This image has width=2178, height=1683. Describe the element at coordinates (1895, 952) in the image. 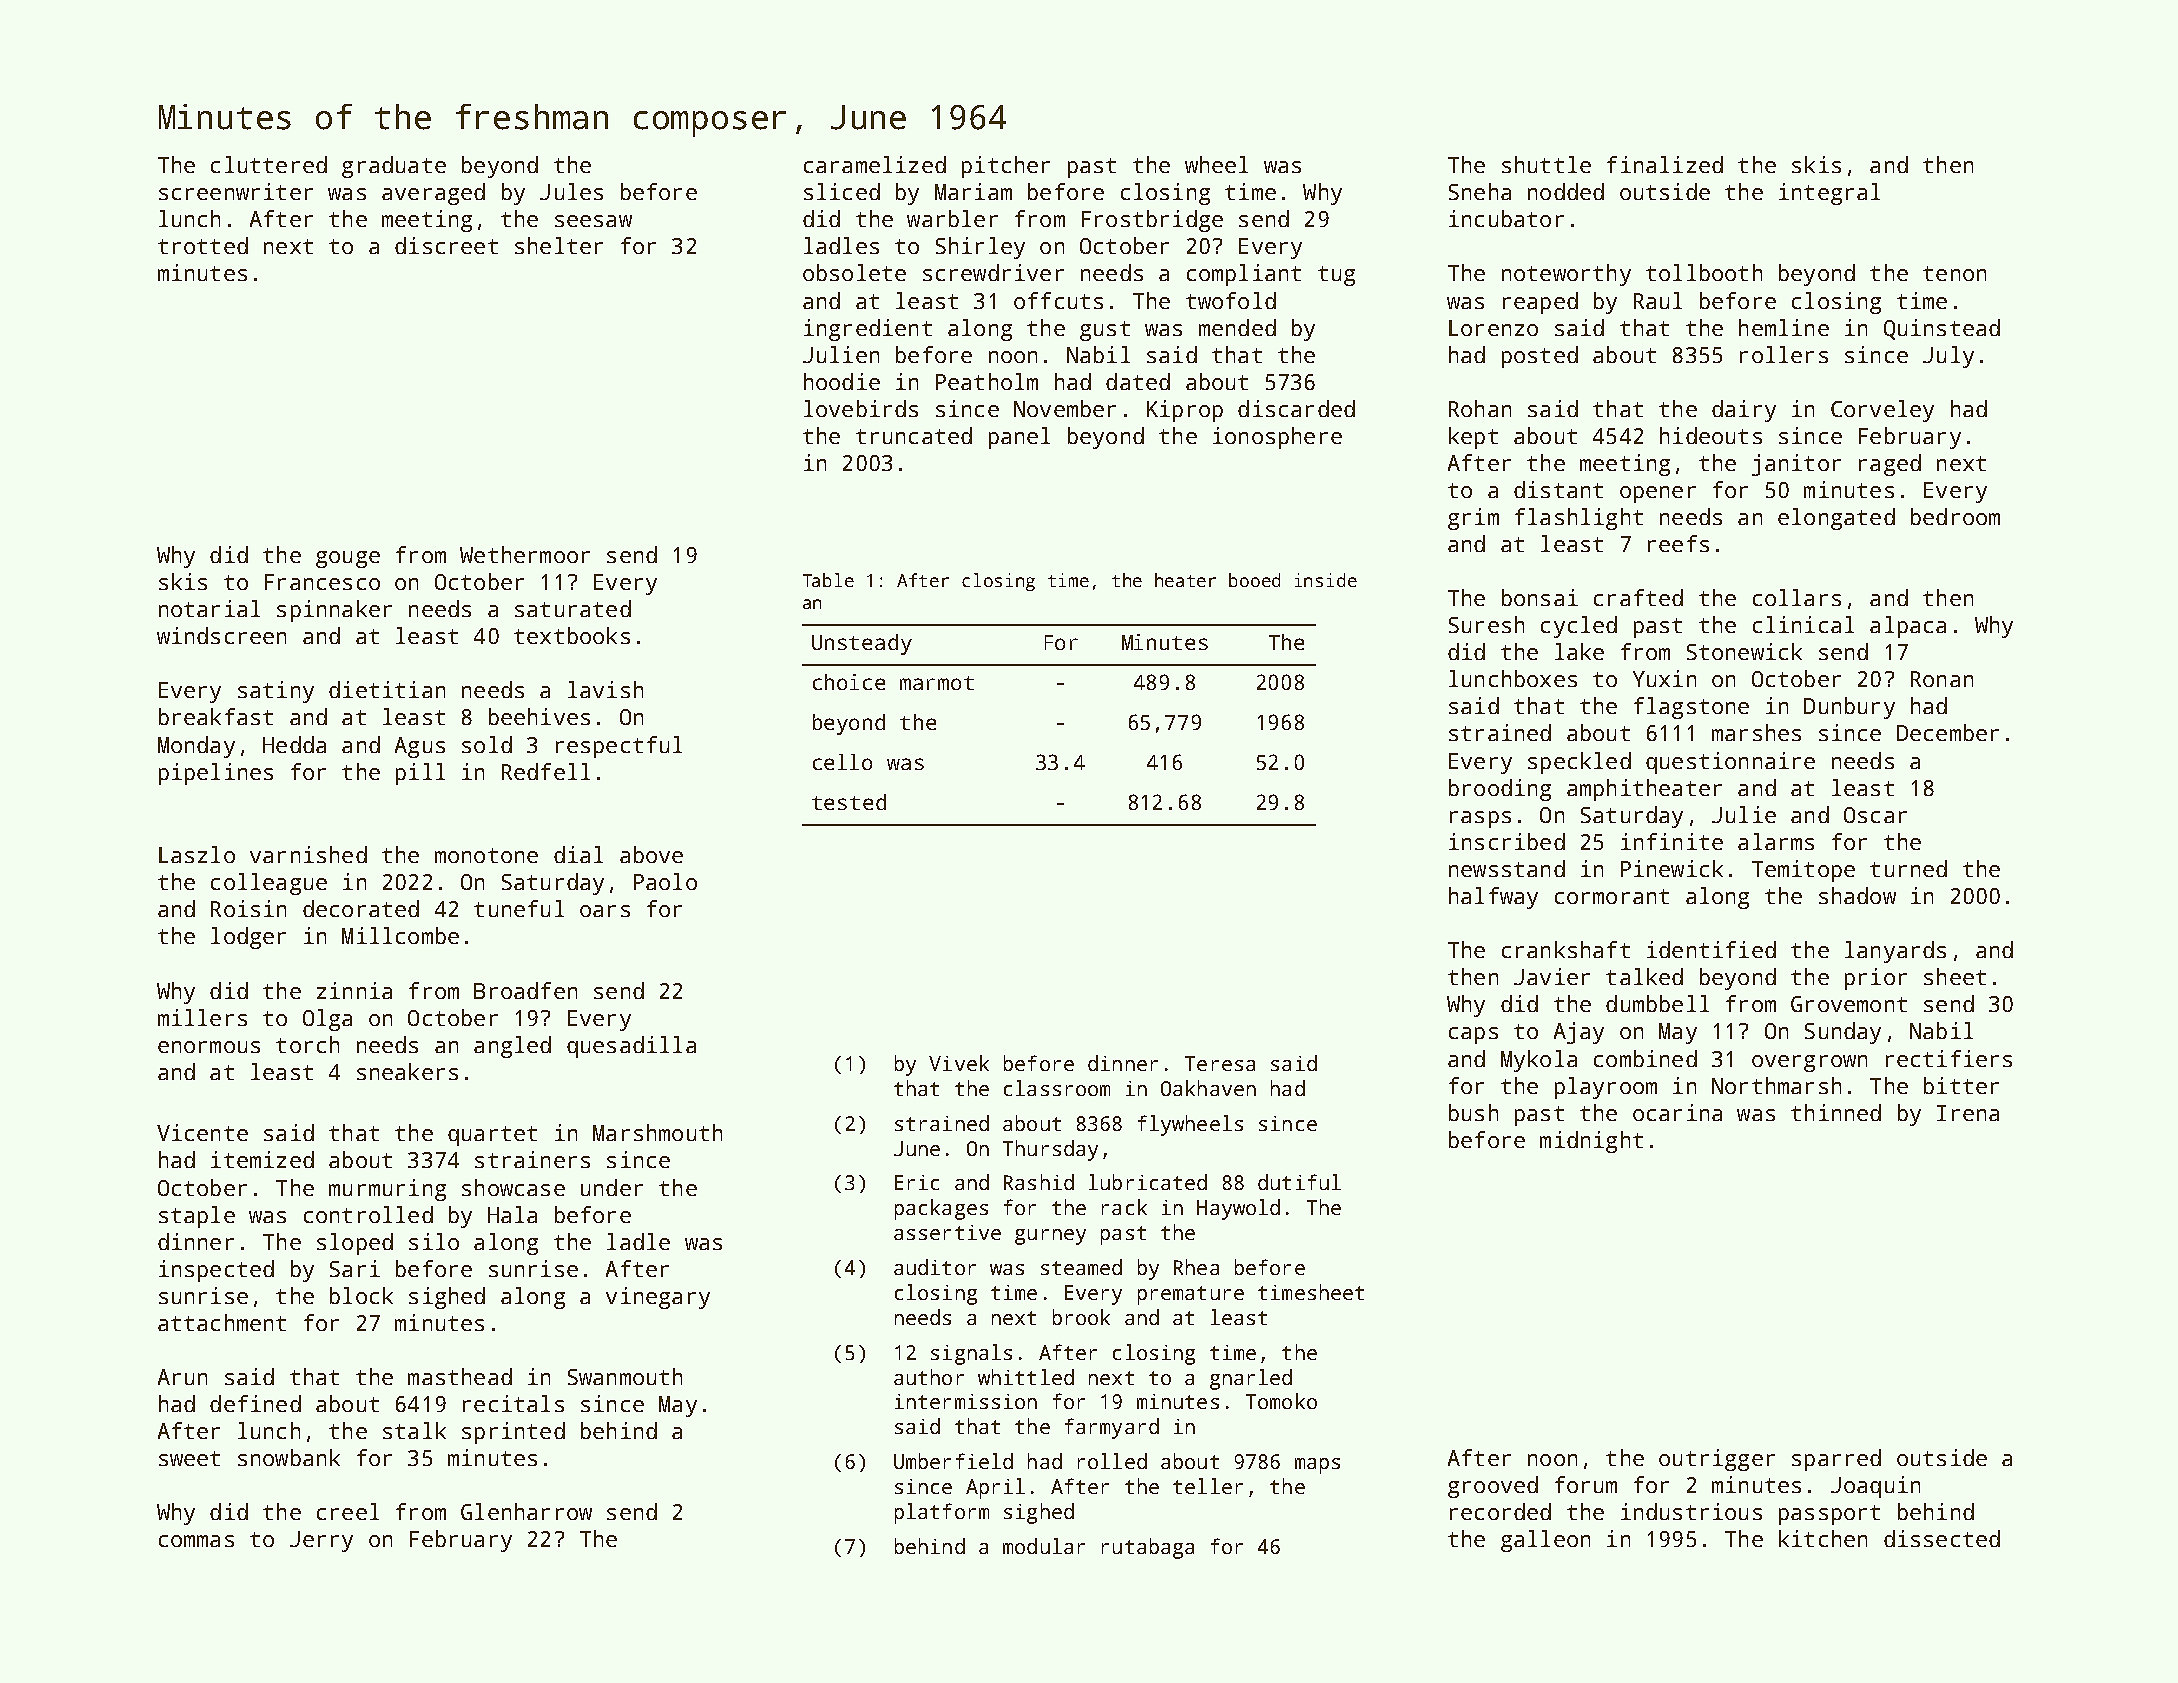

I see `lanyards` at that location.
